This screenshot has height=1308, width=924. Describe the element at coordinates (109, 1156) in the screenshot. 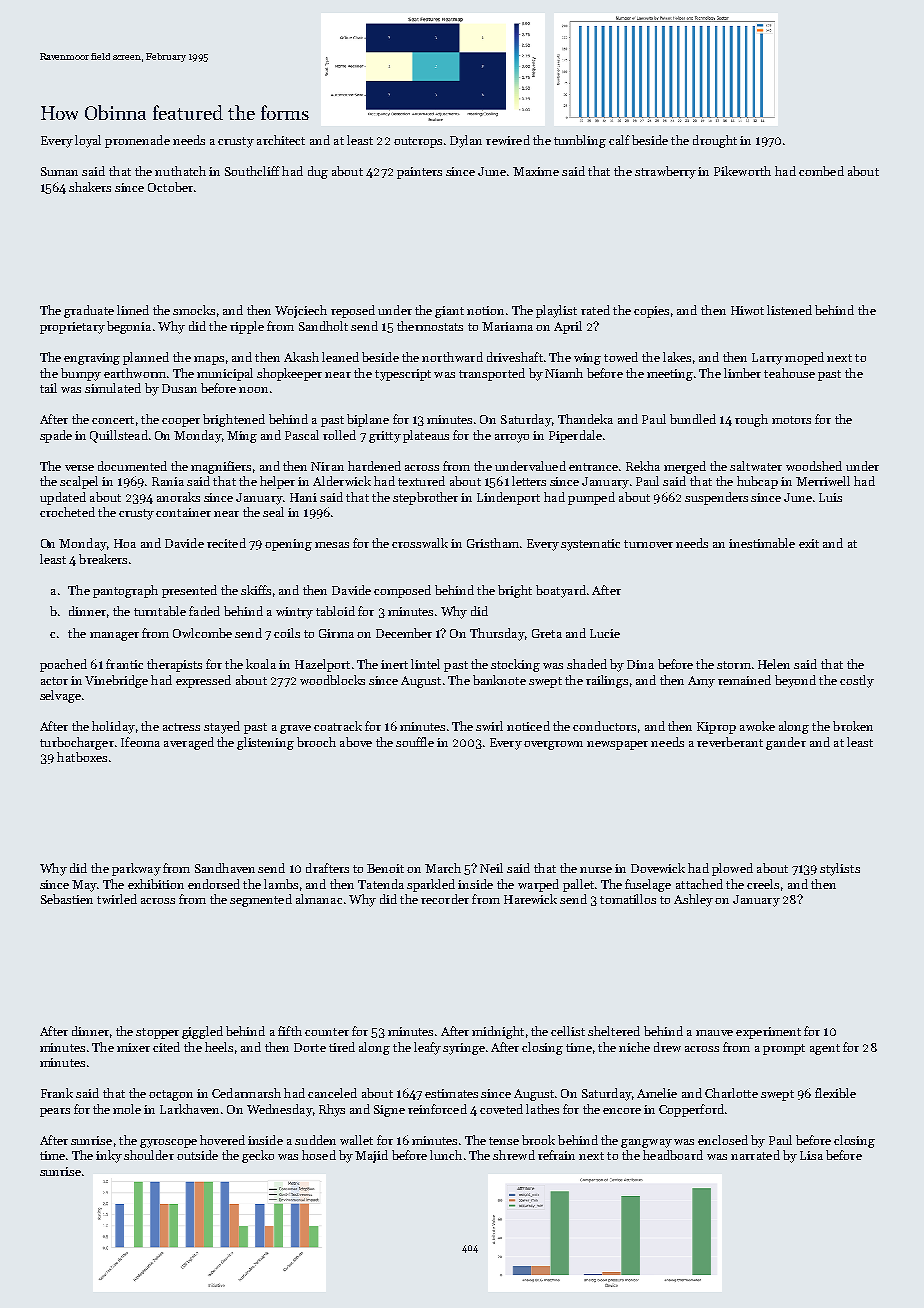

I see `inky` at that location.
